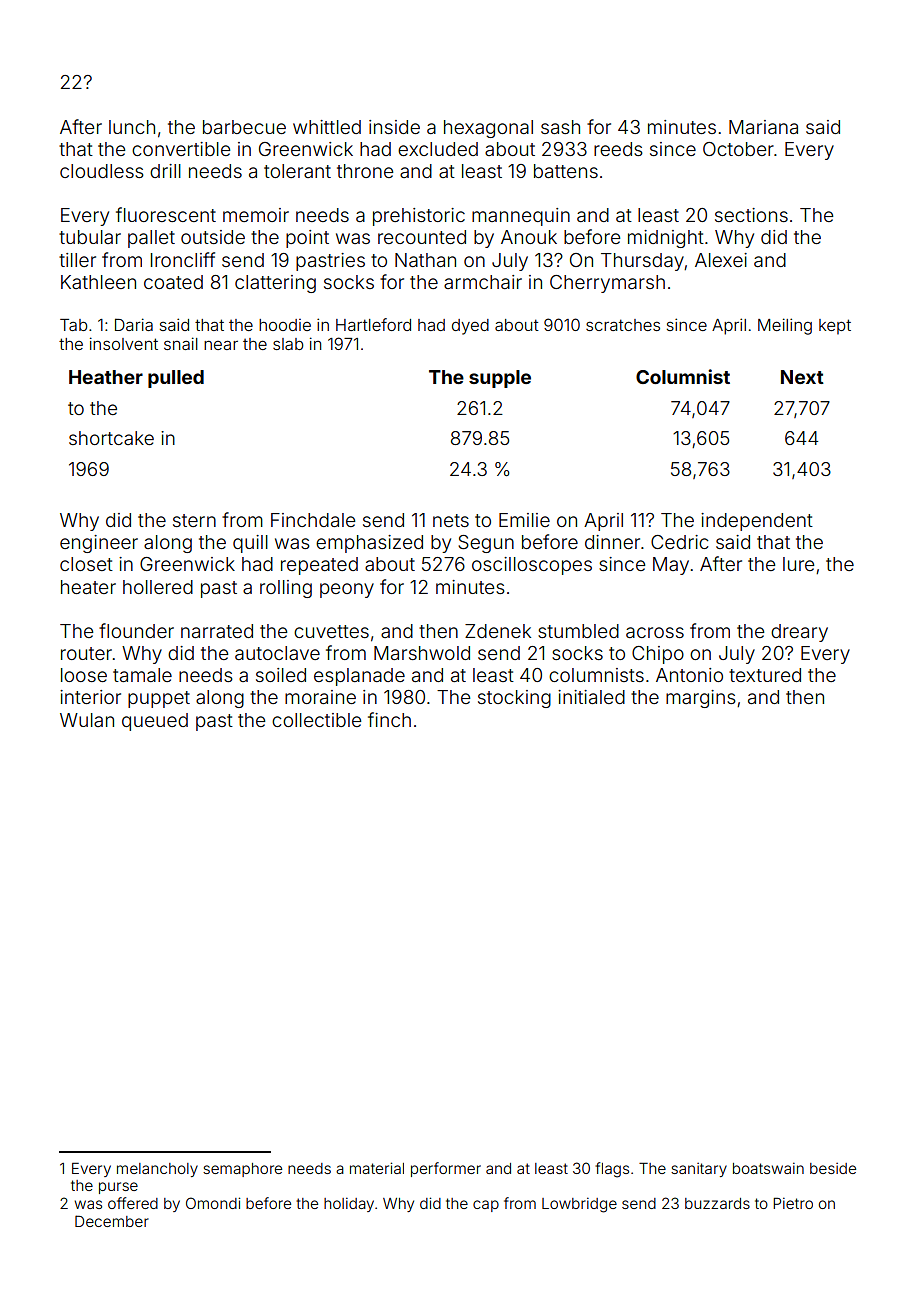 This document has height=1311, width=924. What do you see at coordinates (701, 699) in the document?
I see `margins` at bounding box center [701, 699].
